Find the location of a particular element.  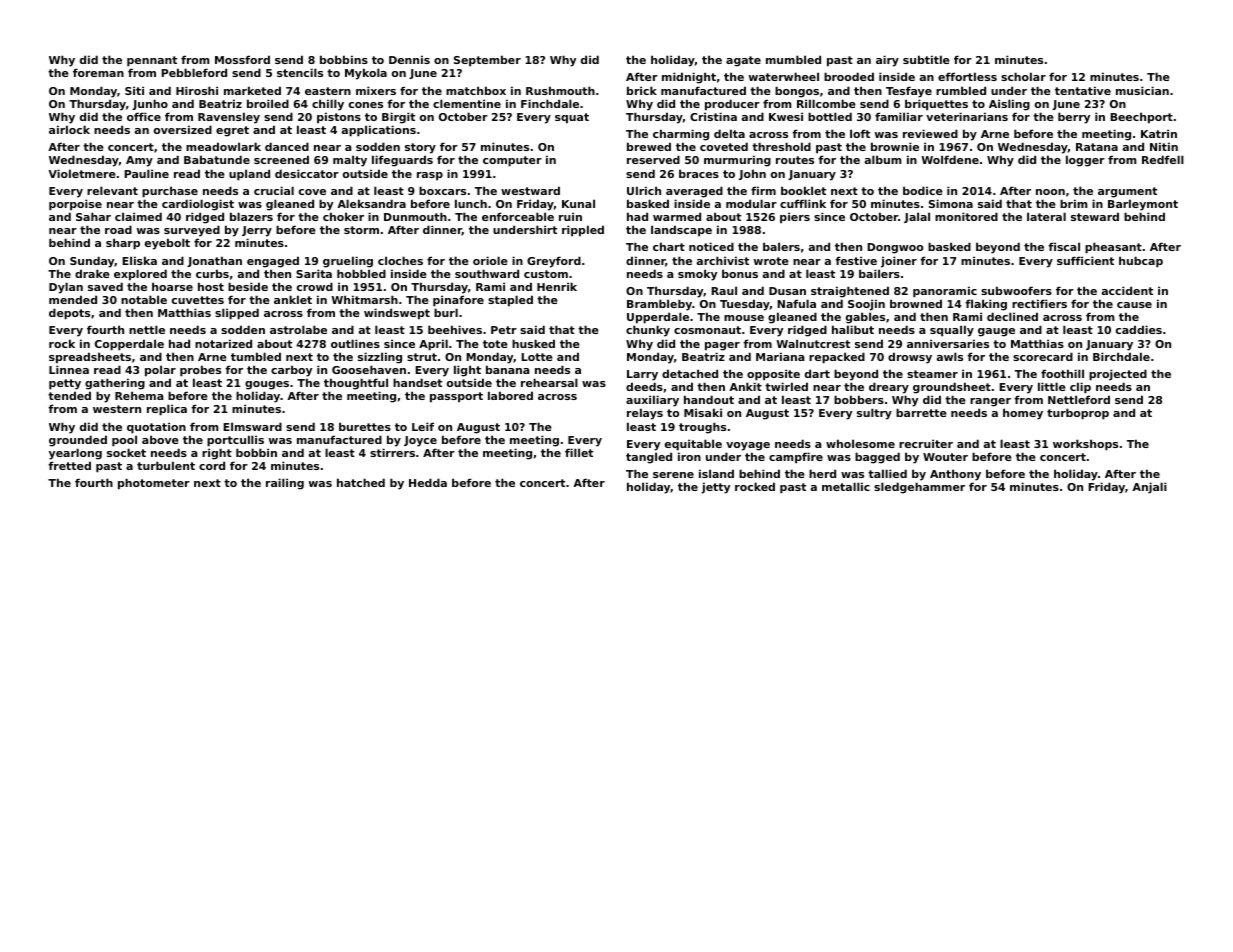

crowd is located at coordinates (315, 286).
